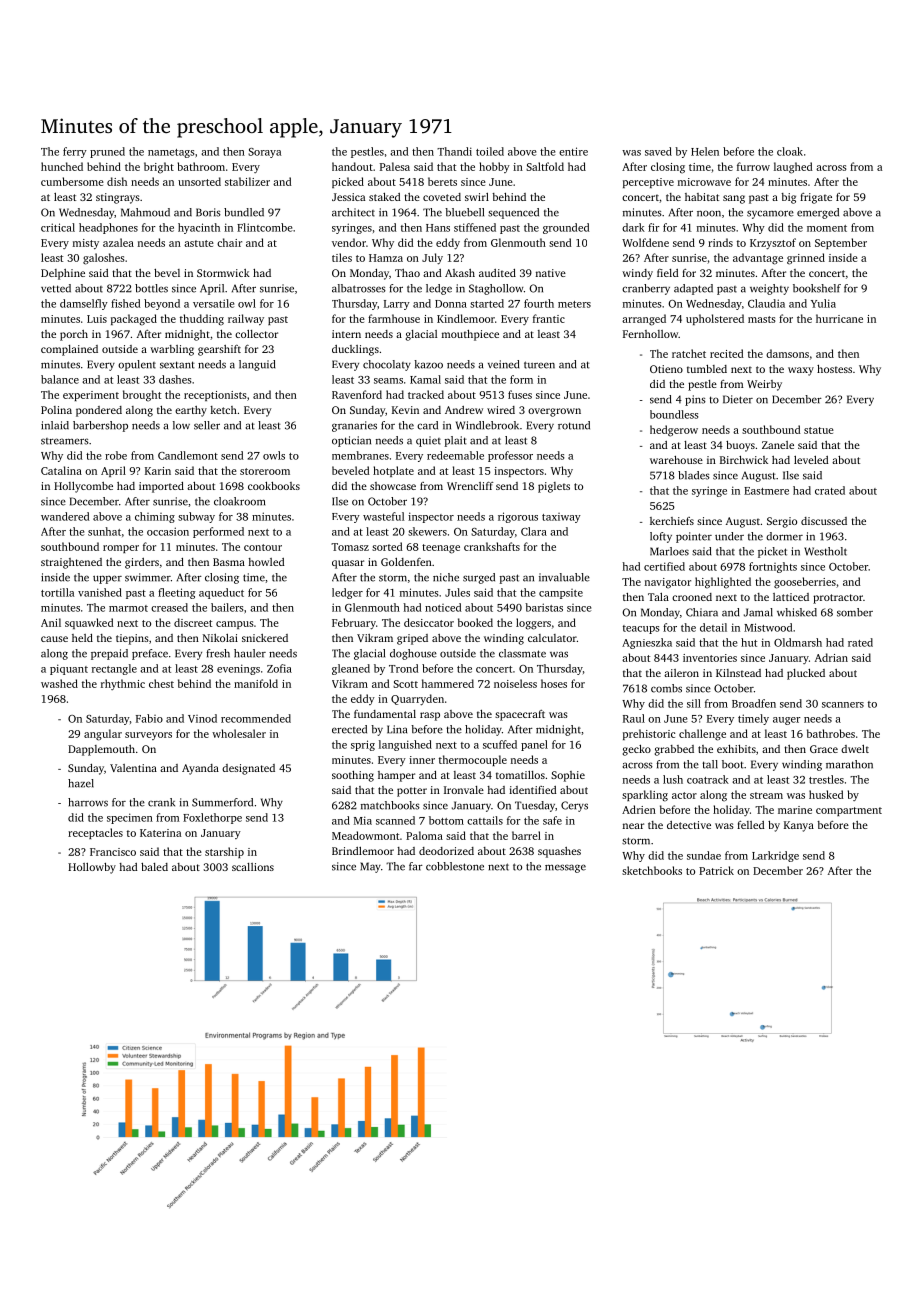  Describe the element at coordinates (265, 638) in the page. I see `snickered` at that location.
